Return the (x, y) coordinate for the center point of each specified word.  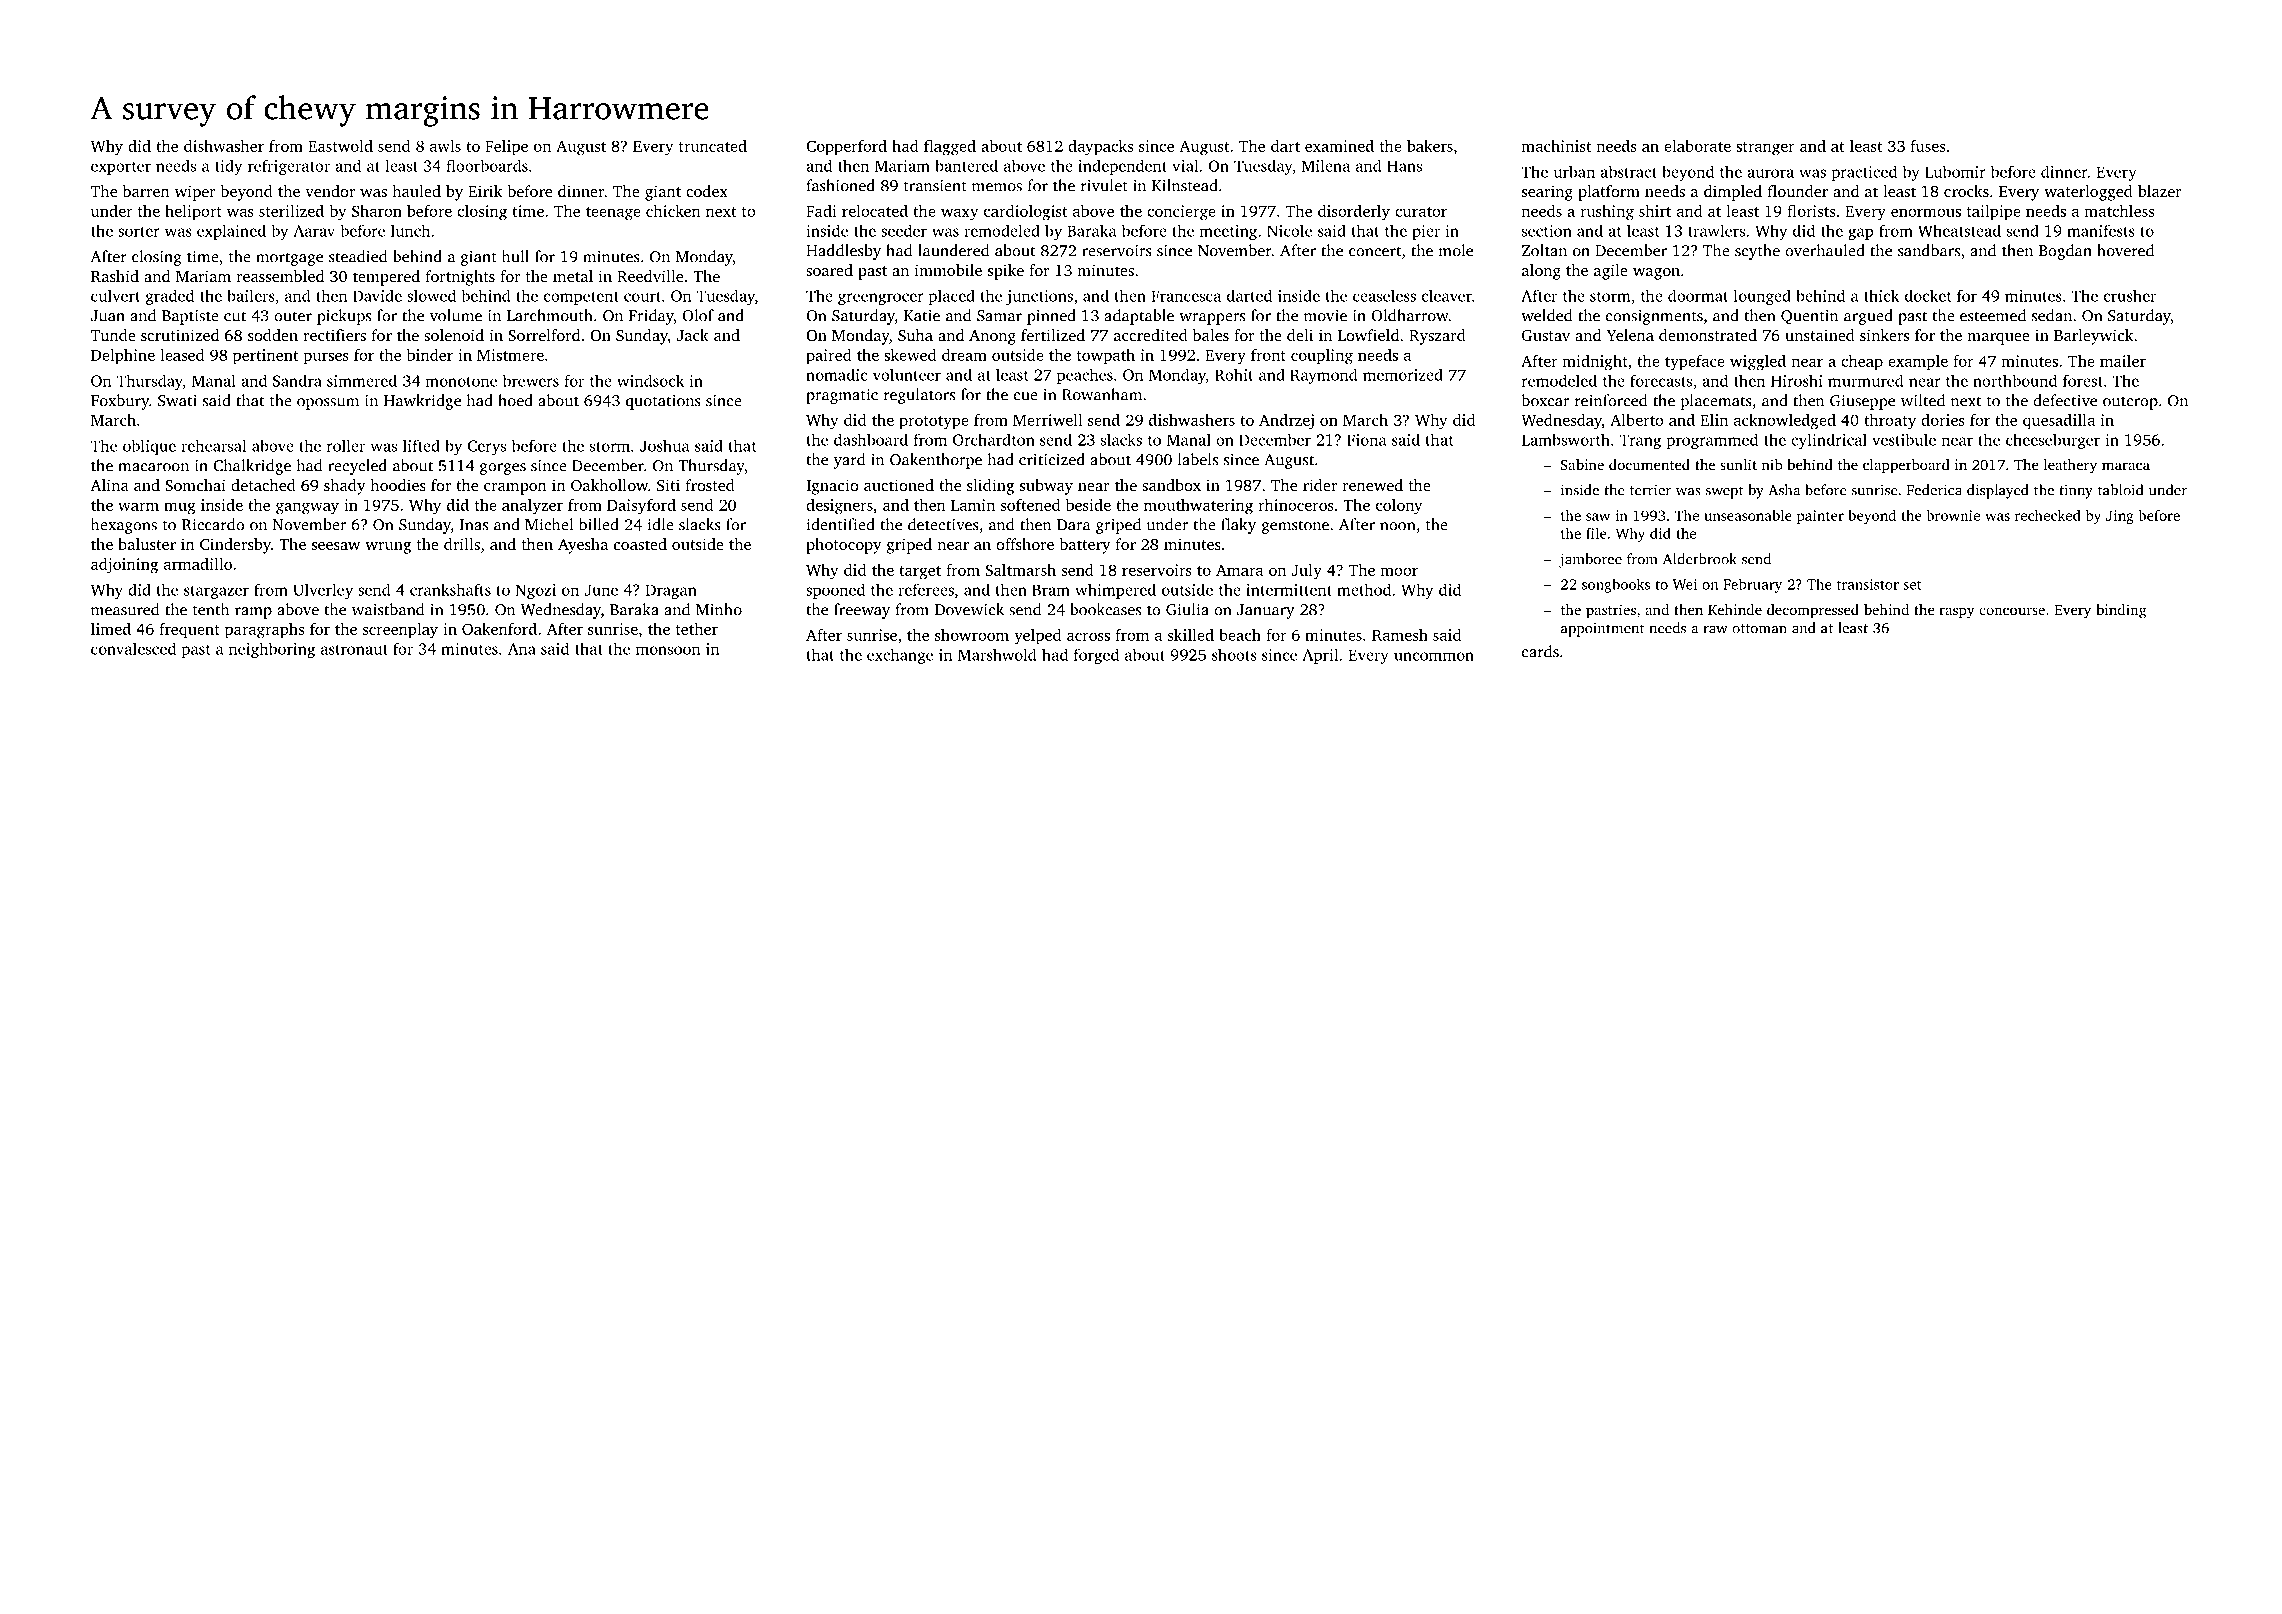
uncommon (1434, 656)
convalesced (133, 649)
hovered (2125, 250)
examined (1339, 146)
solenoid (454, 335)
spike (1006, 272)
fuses (1928, 146)
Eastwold (340, 146)
